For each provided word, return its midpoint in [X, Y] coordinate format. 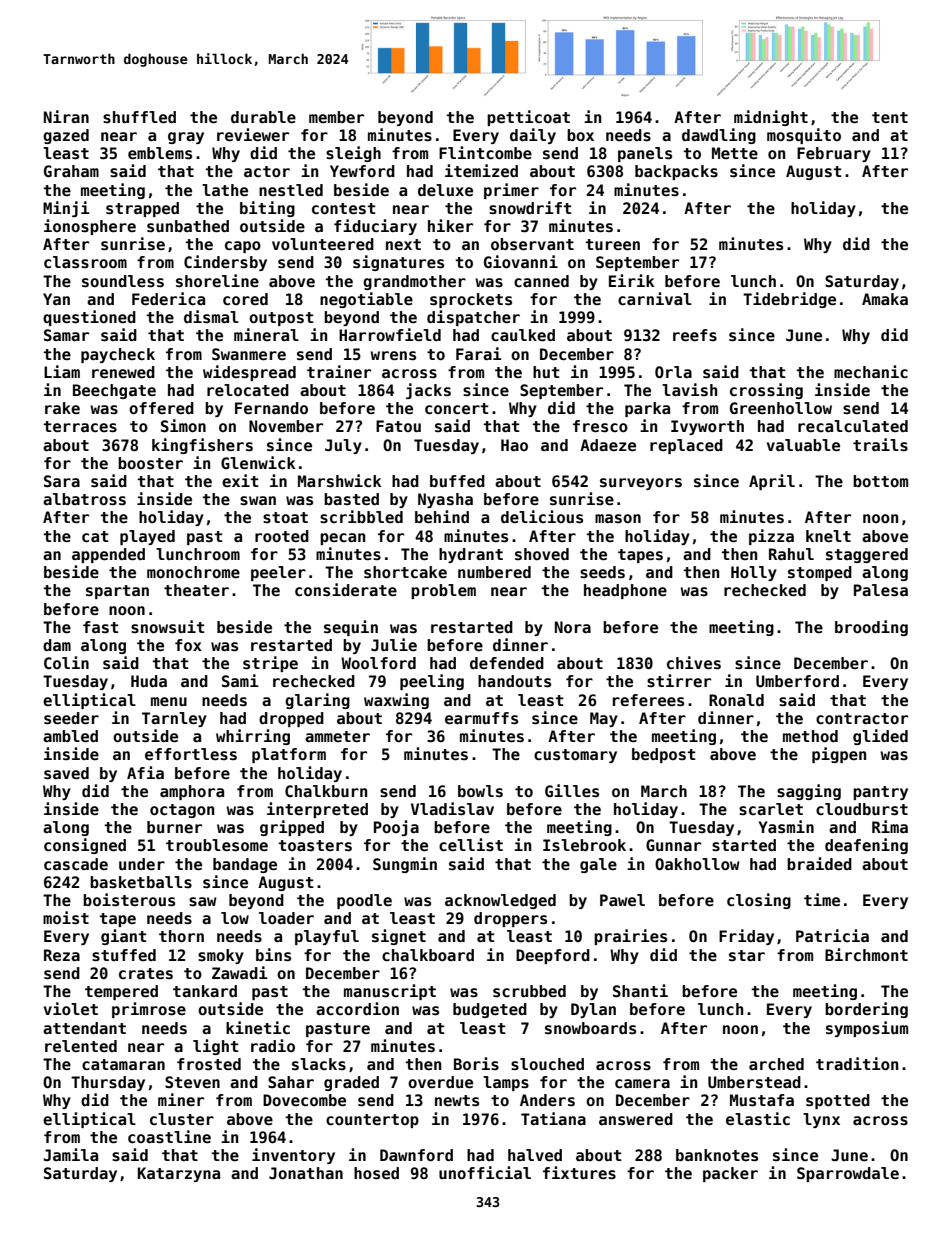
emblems [160, 153]
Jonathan [306, 1173]
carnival [655, 298]
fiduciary [375, 227]
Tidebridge [789, 300]
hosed [376, 1173]
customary [575, 756]
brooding [871, 628]
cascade [76, 864]
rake [62, 408]
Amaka [885, 299]
